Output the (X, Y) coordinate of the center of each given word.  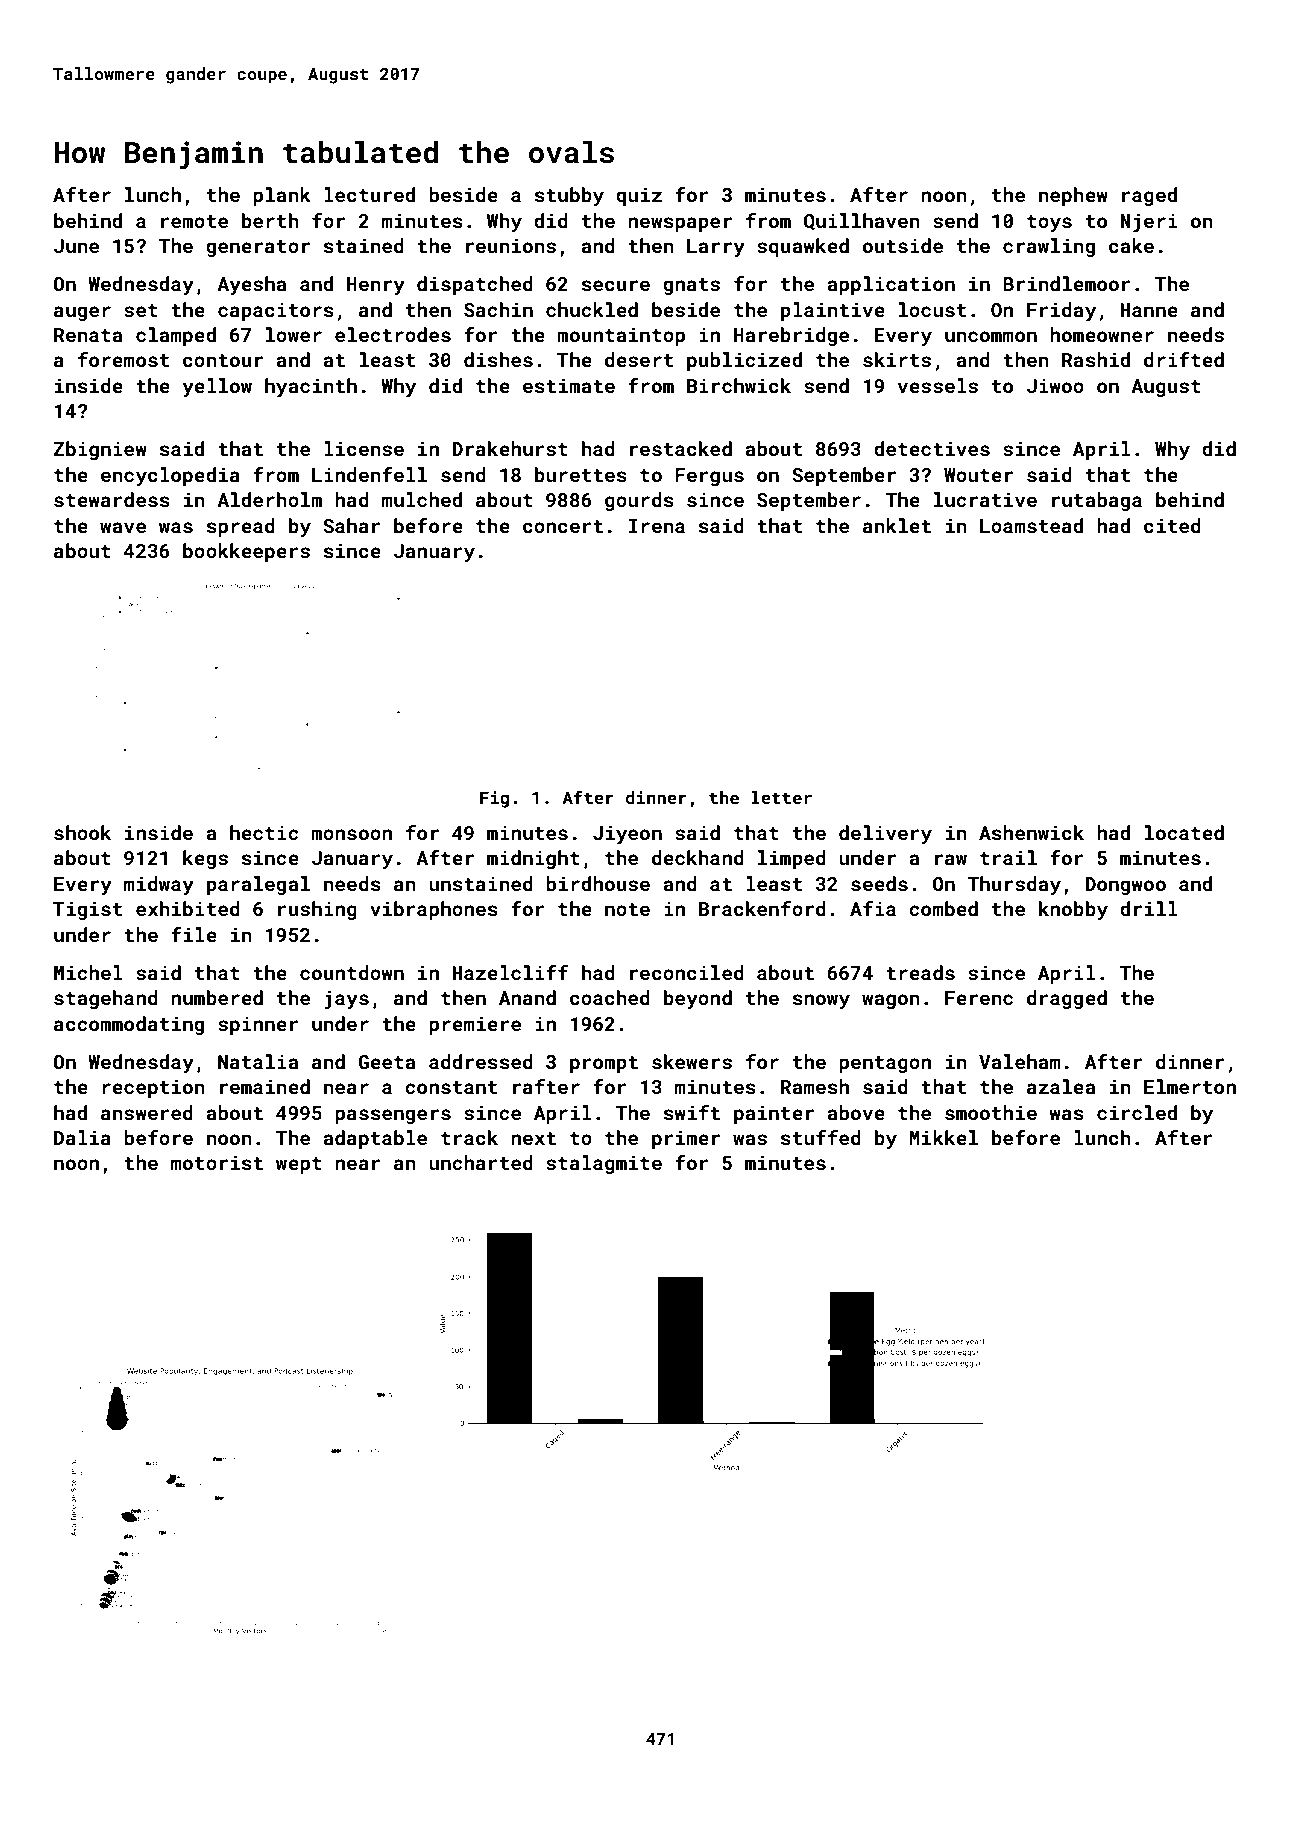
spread (241, 527)
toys (1049, 223)
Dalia (82, 1137)
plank (282, 196)
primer (686, 1139)
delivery (885, 834)
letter (781, 797)
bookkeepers (246, 552)
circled (1137, 1112)
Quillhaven (862, 221)
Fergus (709, 477)
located (1184, 832)
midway (159, 885)
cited (1172, 525)
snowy (821, 1001)
